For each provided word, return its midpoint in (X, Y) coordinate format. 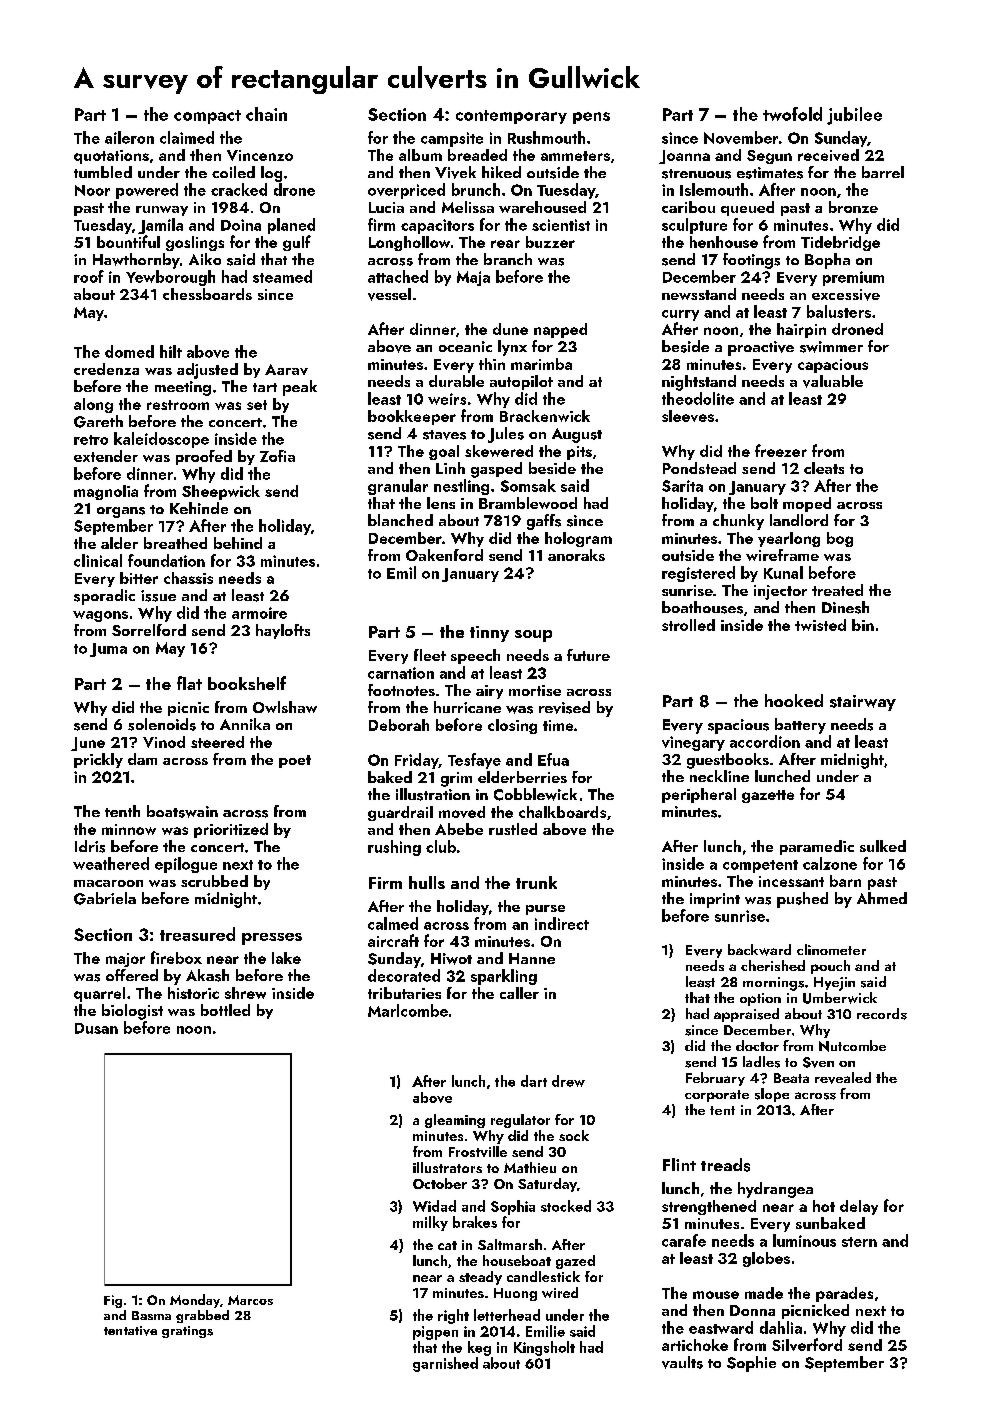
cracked (239, 189)
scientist (561, 225)
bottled (225, 1010)
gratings (187, 1332)
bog (840, 539)
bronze (853, 207)
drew (568, 1081)
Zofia (277, 456)
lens (441, 503)
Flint (679, 1164)
